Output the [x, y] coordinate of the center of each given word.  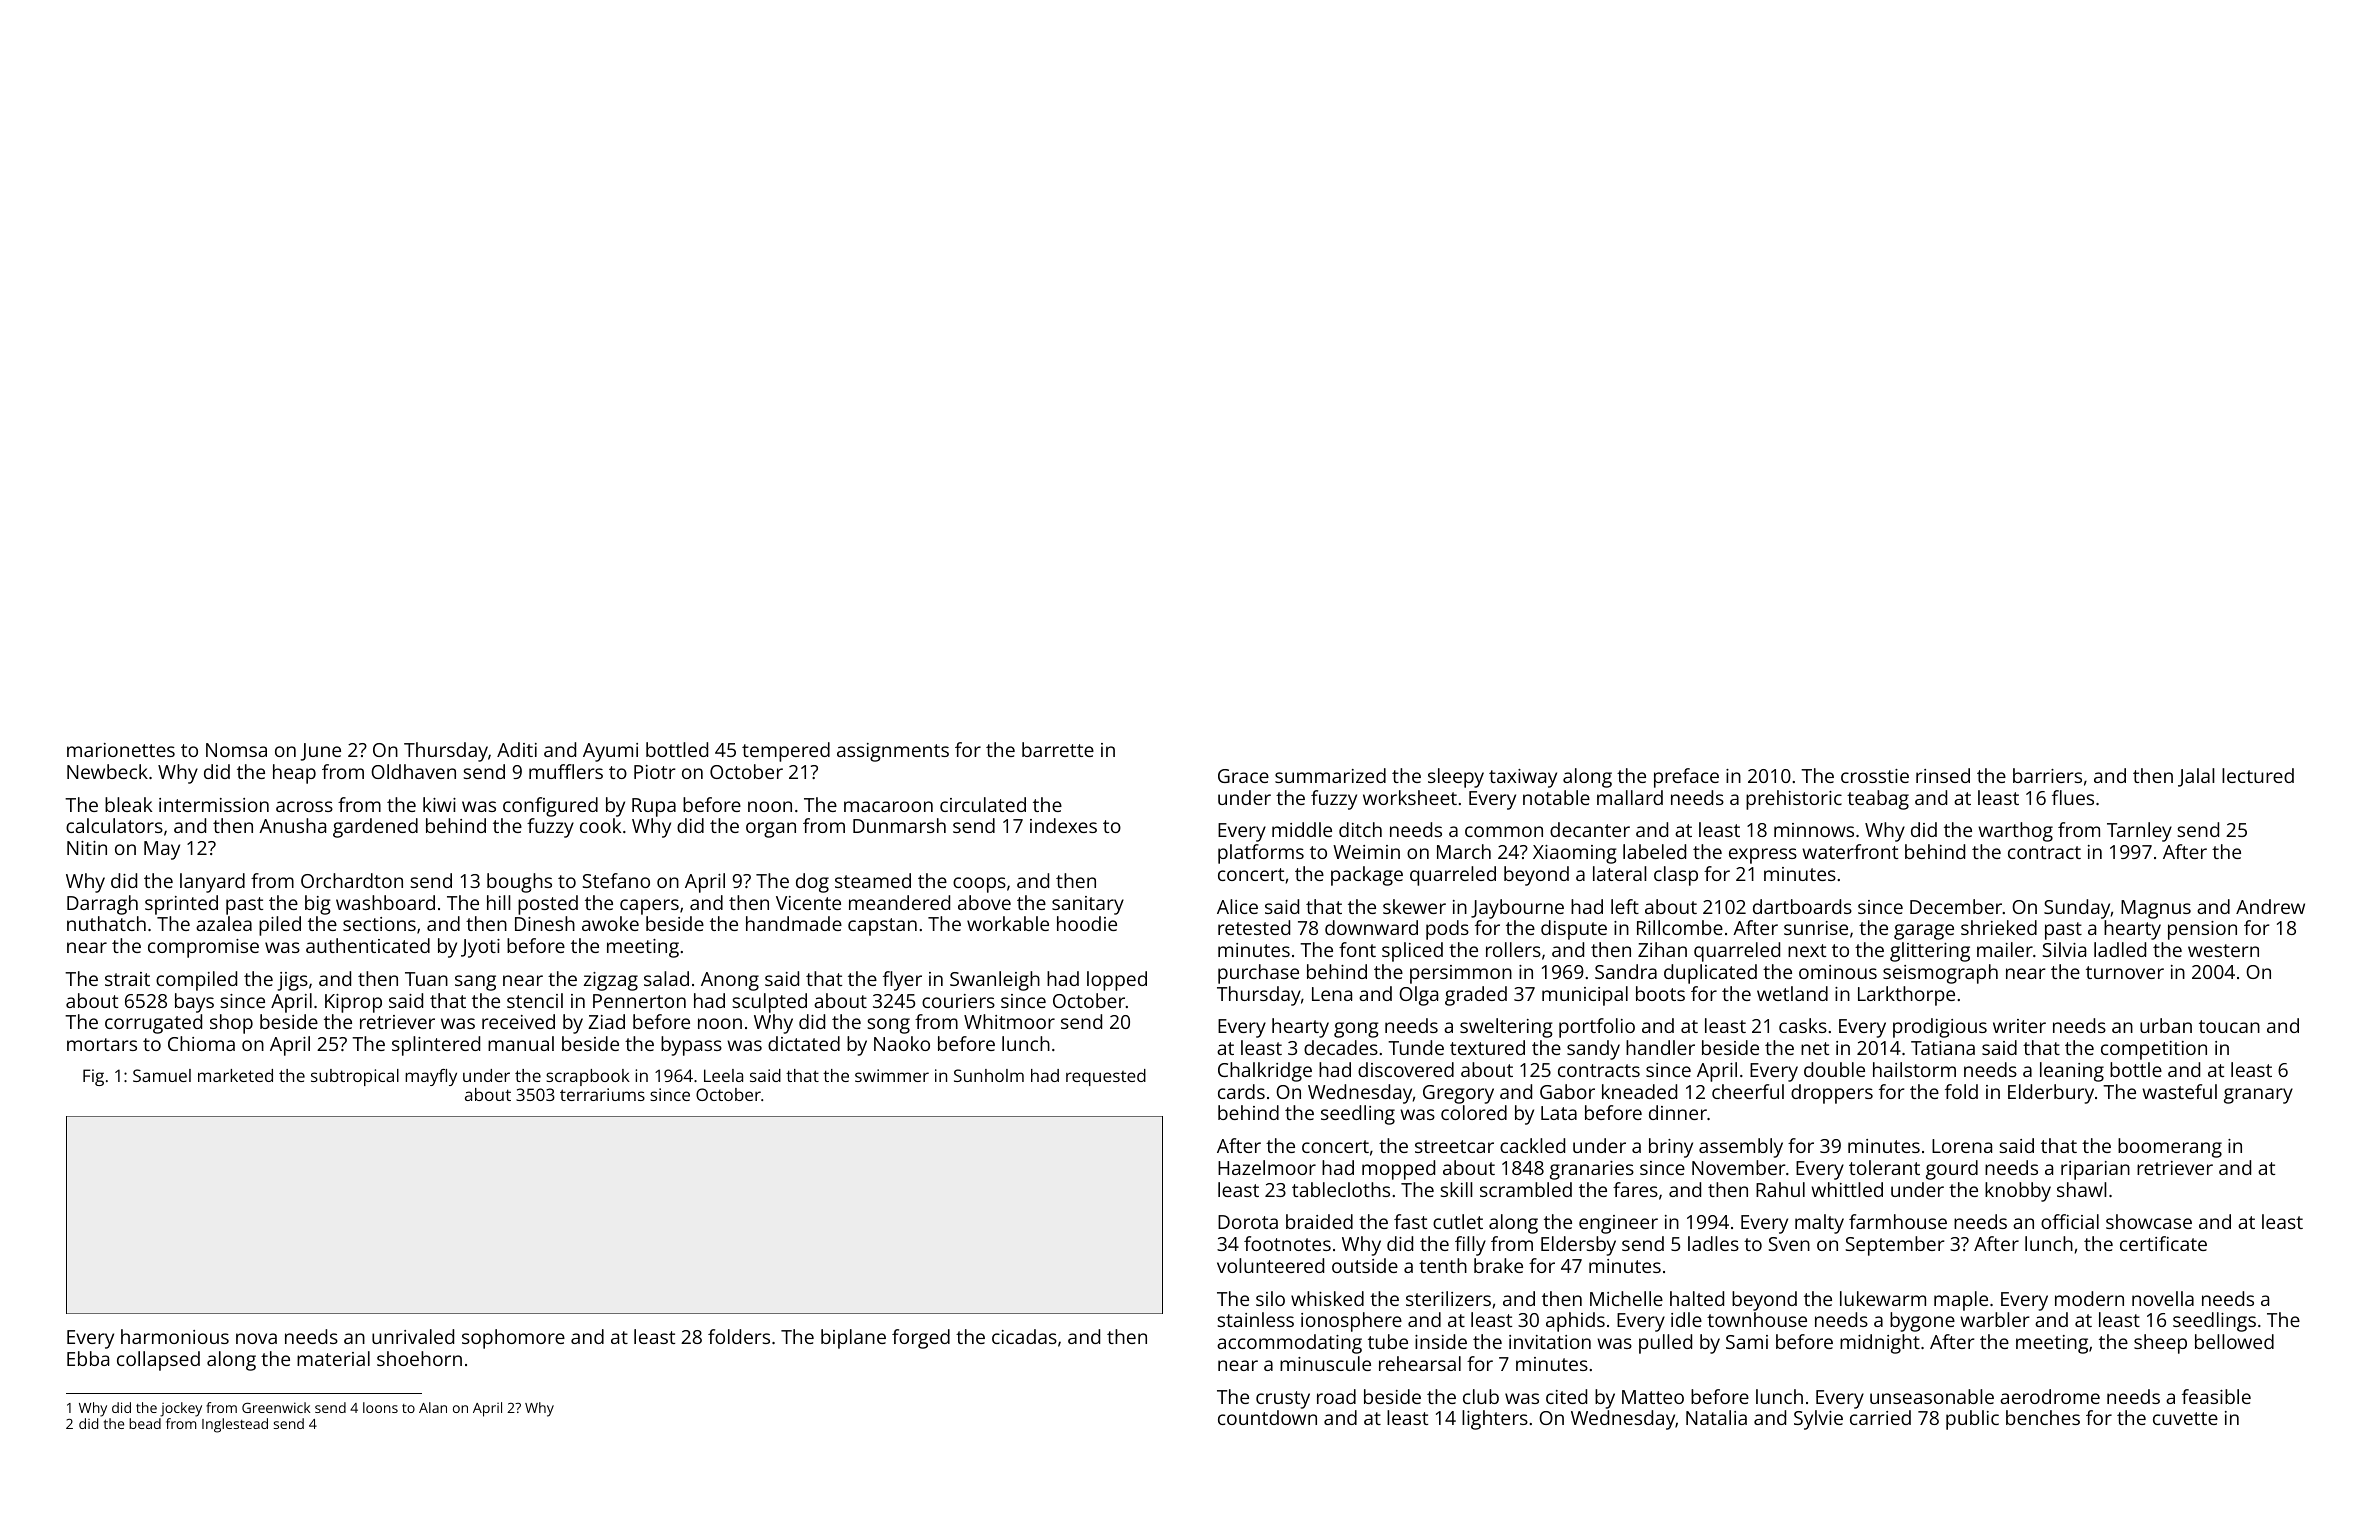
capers [649, 907]
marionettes [121, 750]
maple [1961, 1301]
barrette [1058, 749]
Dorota [1248, 1222]
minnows [1814, 830]
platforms [1261, 854]
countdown [1267, 1417]
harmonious [175, 1336]
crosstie [1875, 776]
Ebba [88, 1358]
